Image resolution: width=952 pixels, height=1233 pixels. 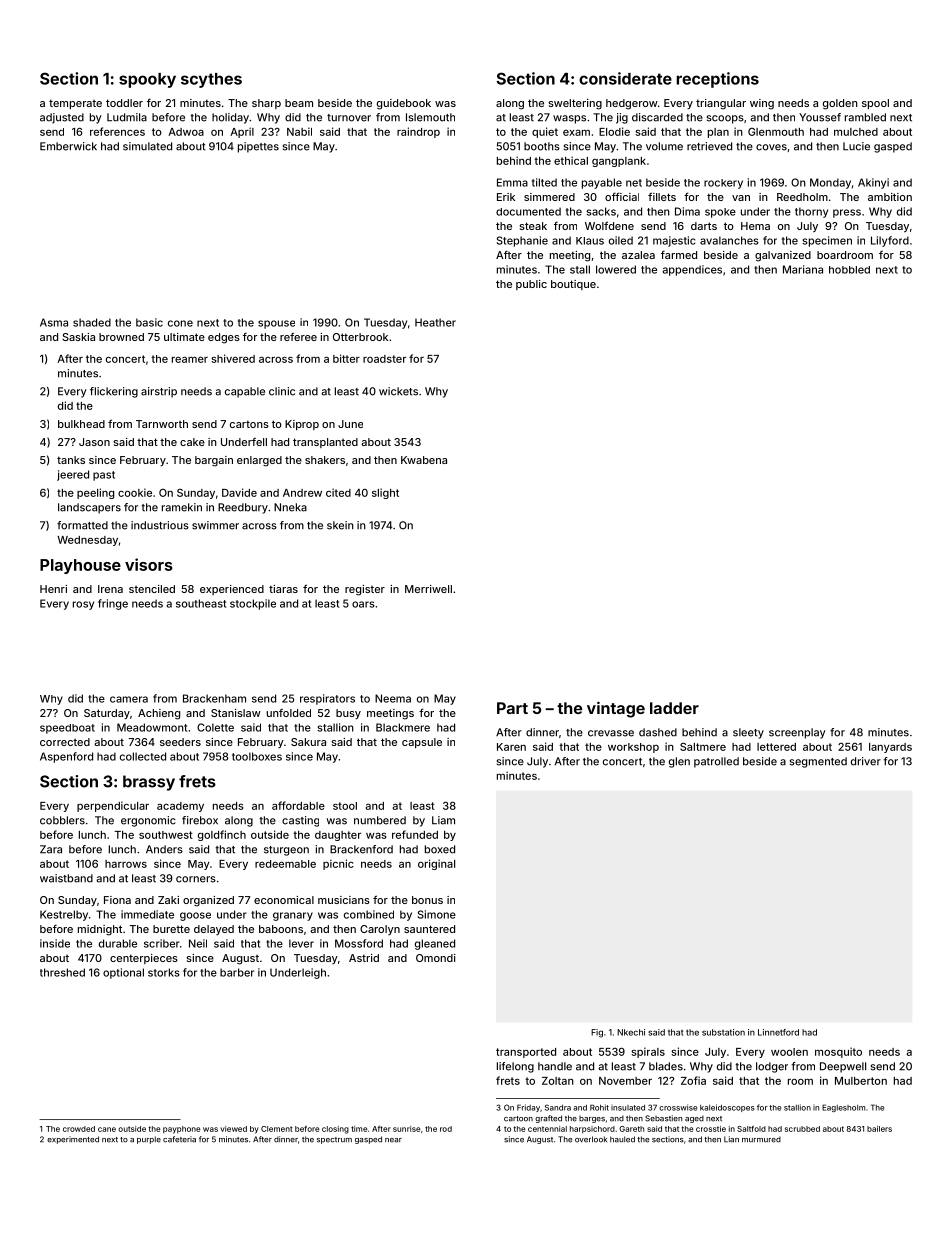 What do you see at coordinates (53, 589) in the screenshot?
I see `Henri` at bounding box center [53, 589].
